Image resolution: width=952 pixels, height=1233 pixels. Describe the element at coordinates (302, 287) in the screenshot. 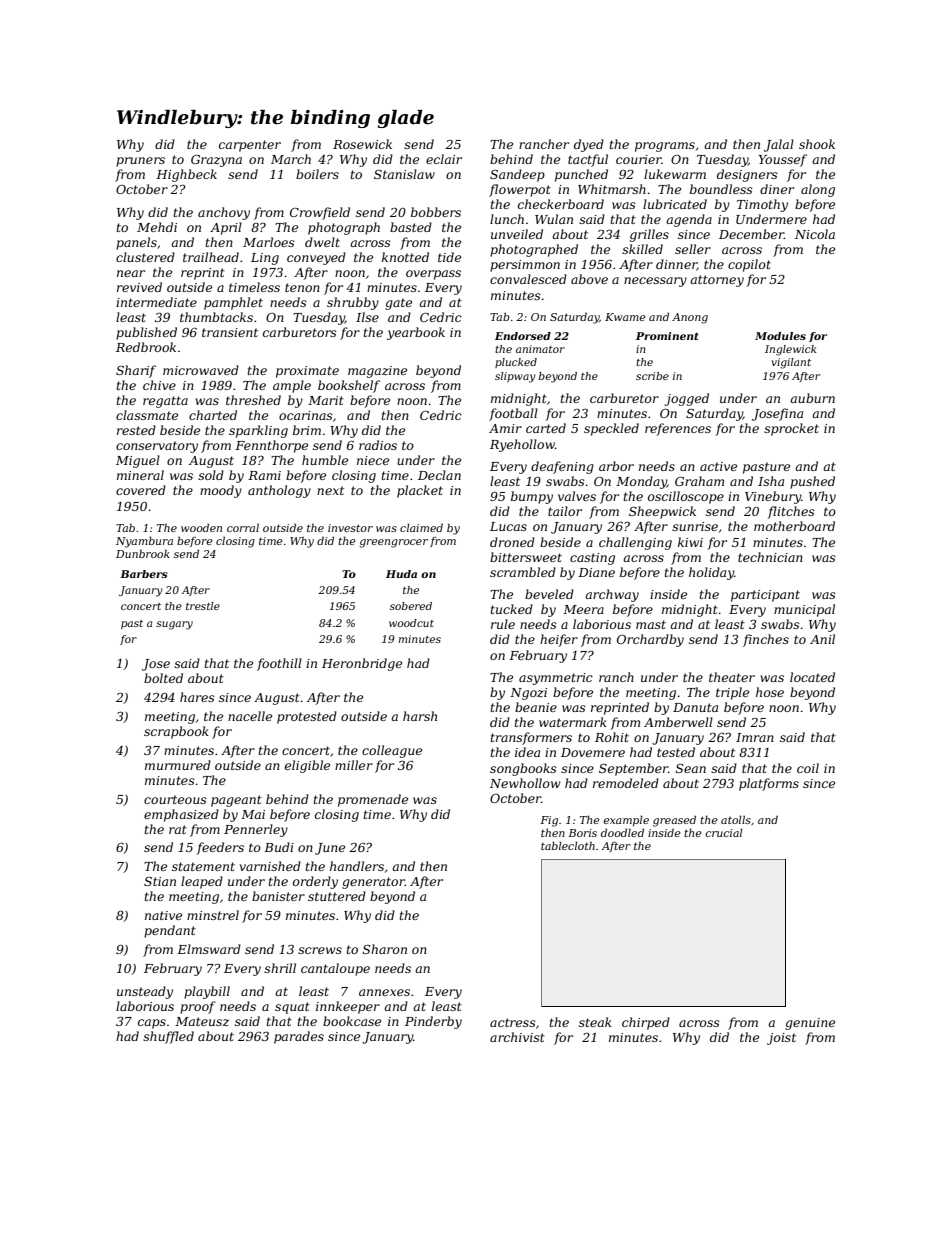

I see `tenon` at that location.
